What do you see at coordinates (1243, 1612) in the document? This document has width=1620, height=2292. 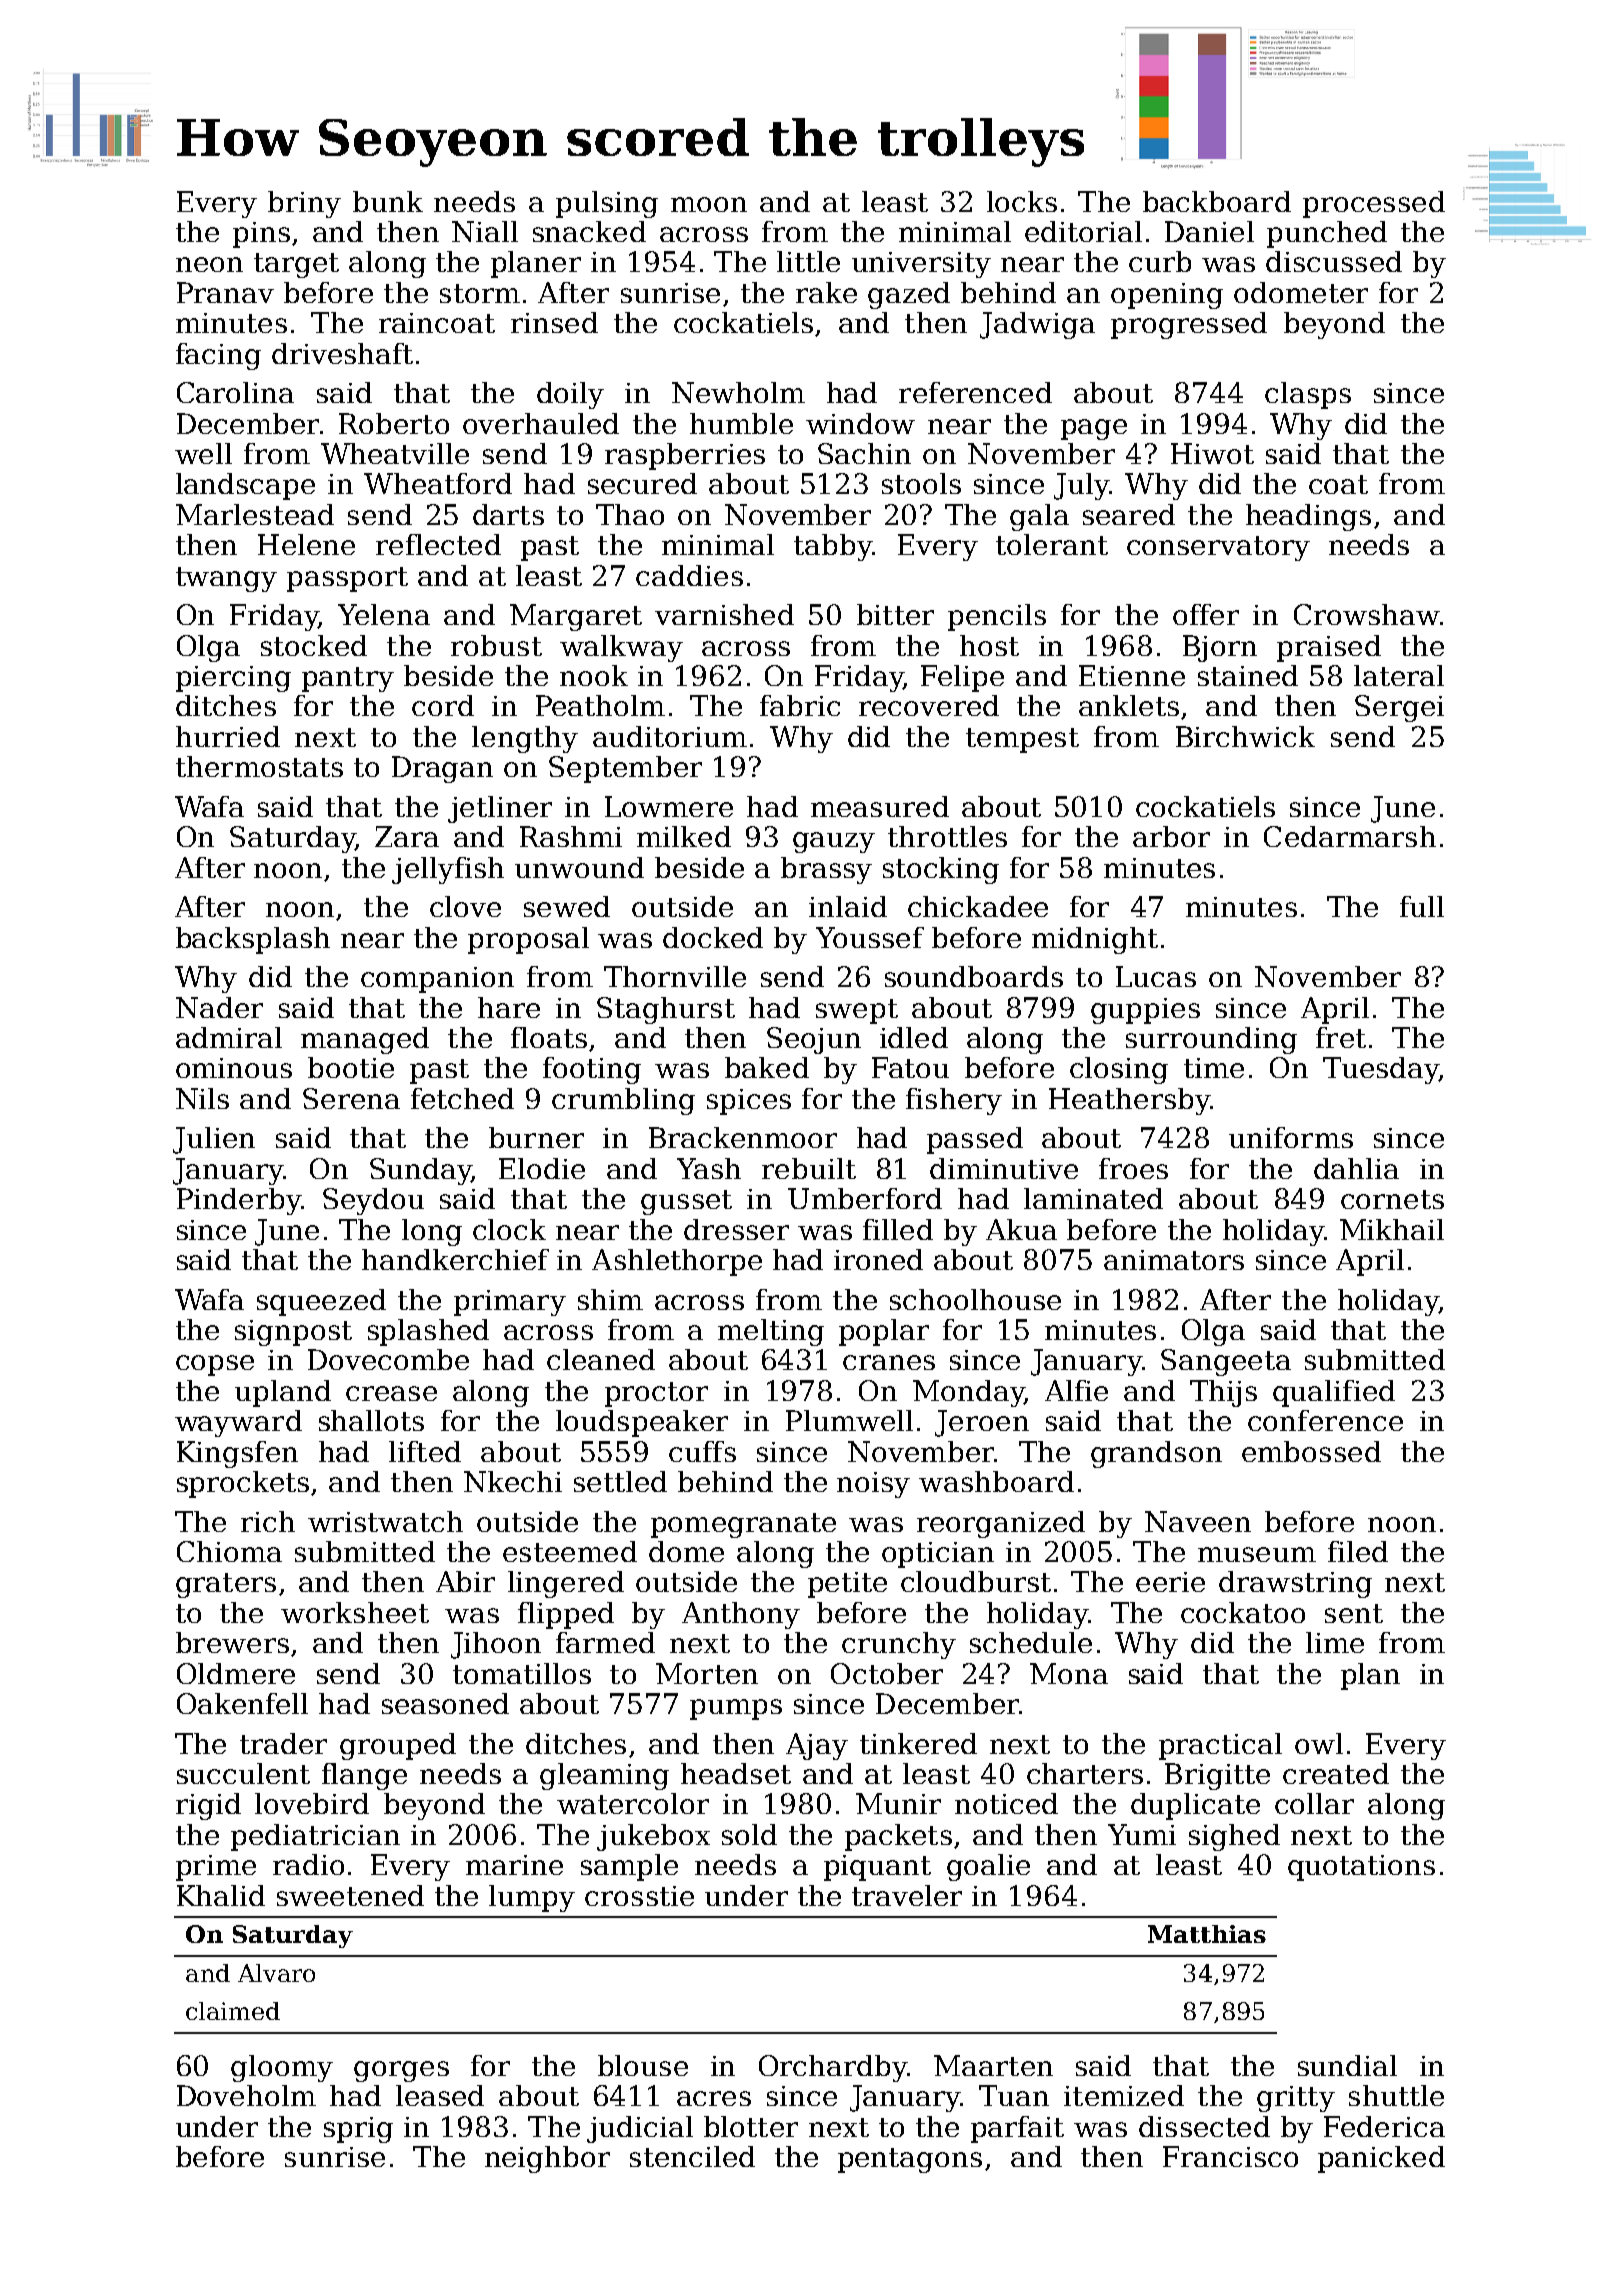 I see `cockatoo` at bounding box center [1243, 1612].
